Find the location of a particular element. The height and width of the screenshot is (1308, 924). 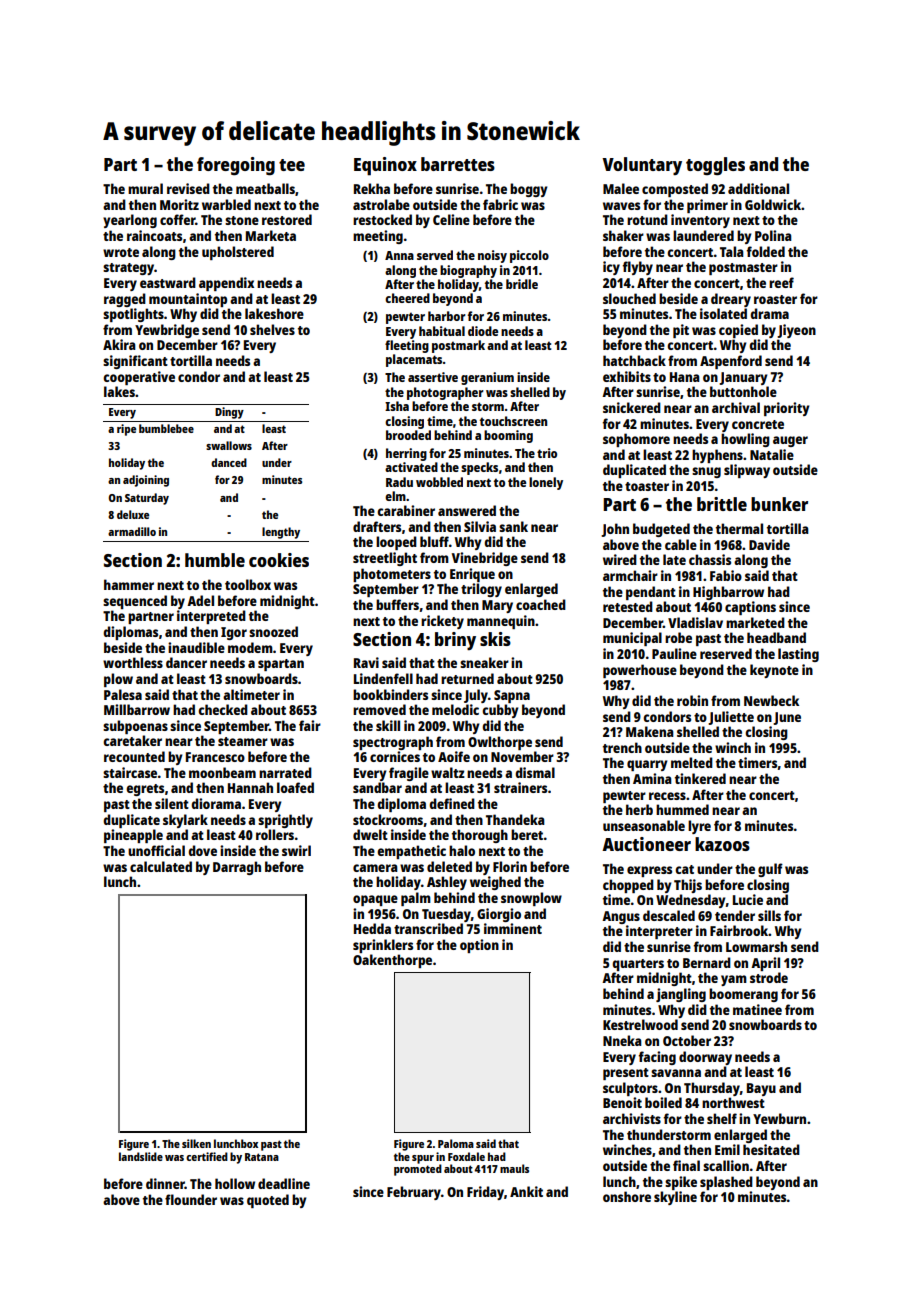

wrote is located at coordinates (121, 252).
